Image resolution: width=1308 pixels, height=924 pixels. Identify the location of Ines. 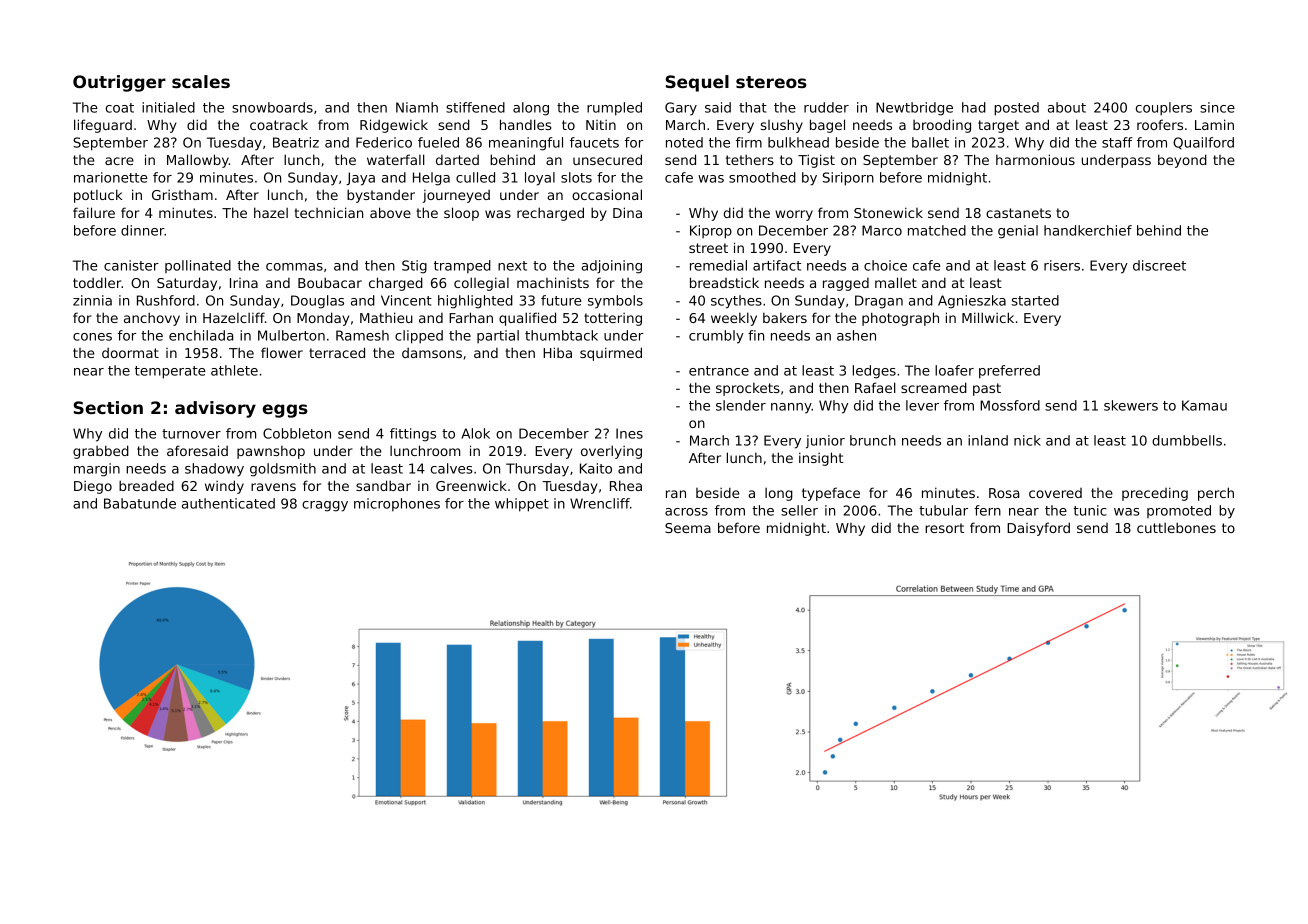
(629, 433).
